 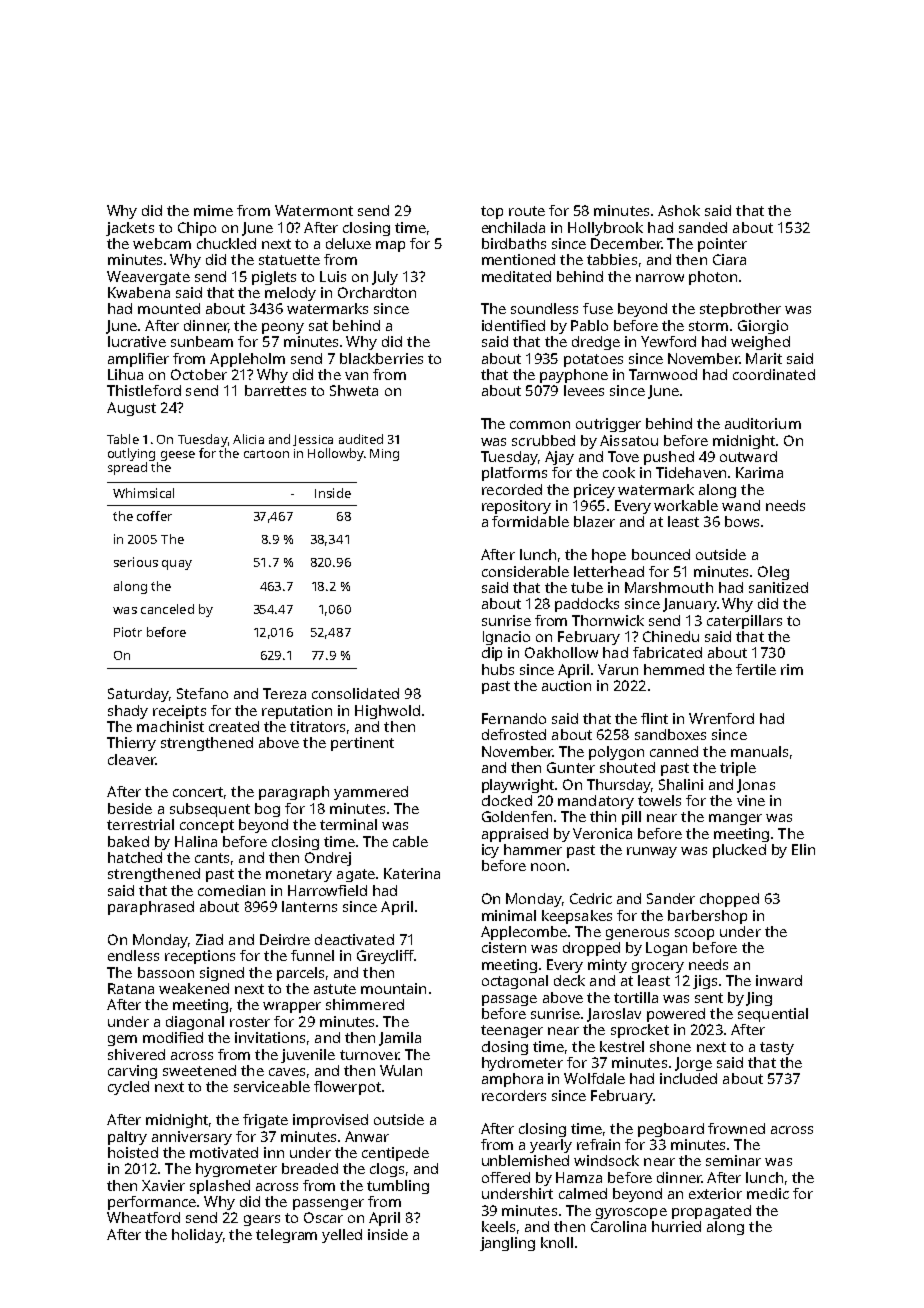 I want to click on Jonas, so click(x=756, y=786).
